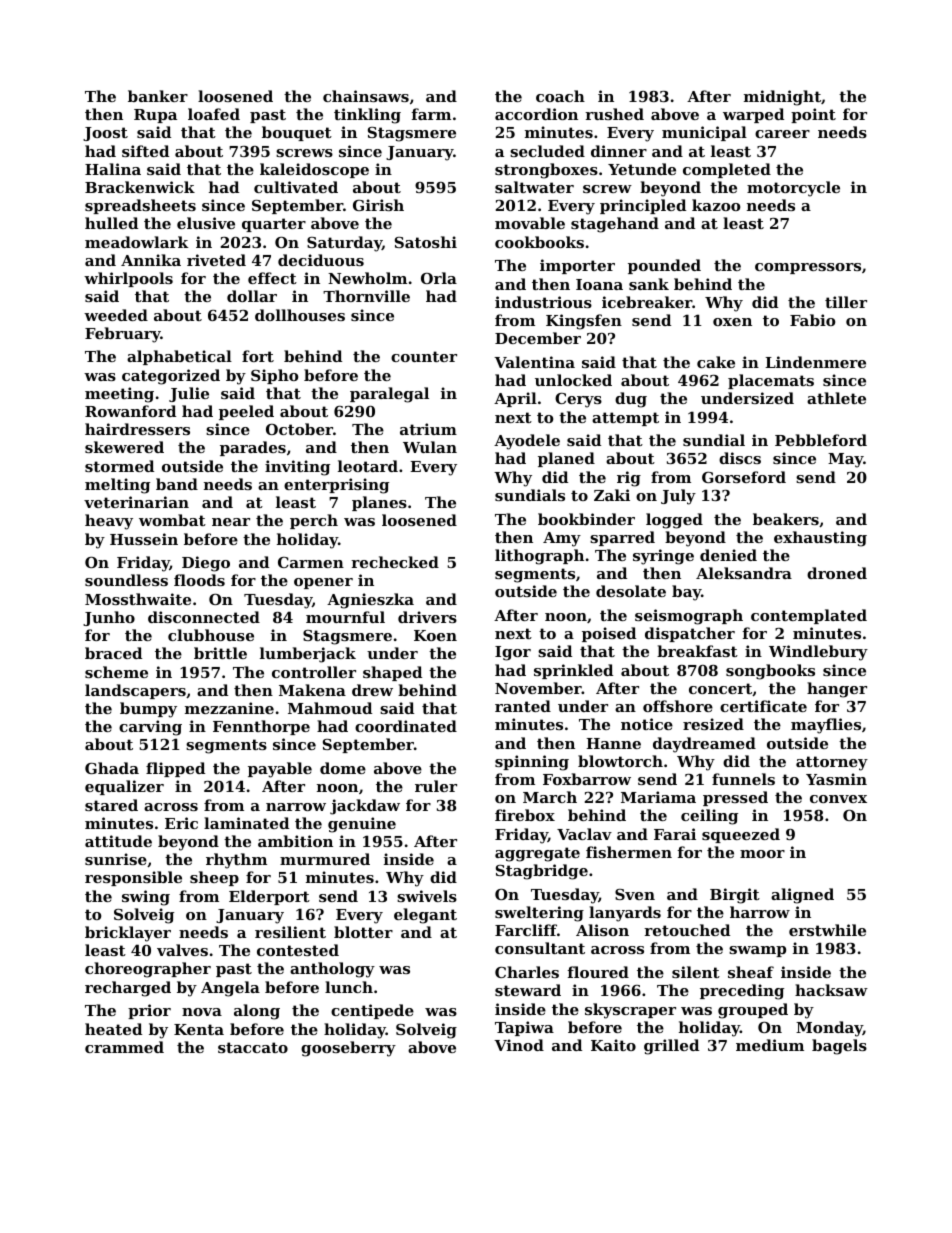  Describe the element at coordinates (158, 96) in the document. I see `banker` at that location.
